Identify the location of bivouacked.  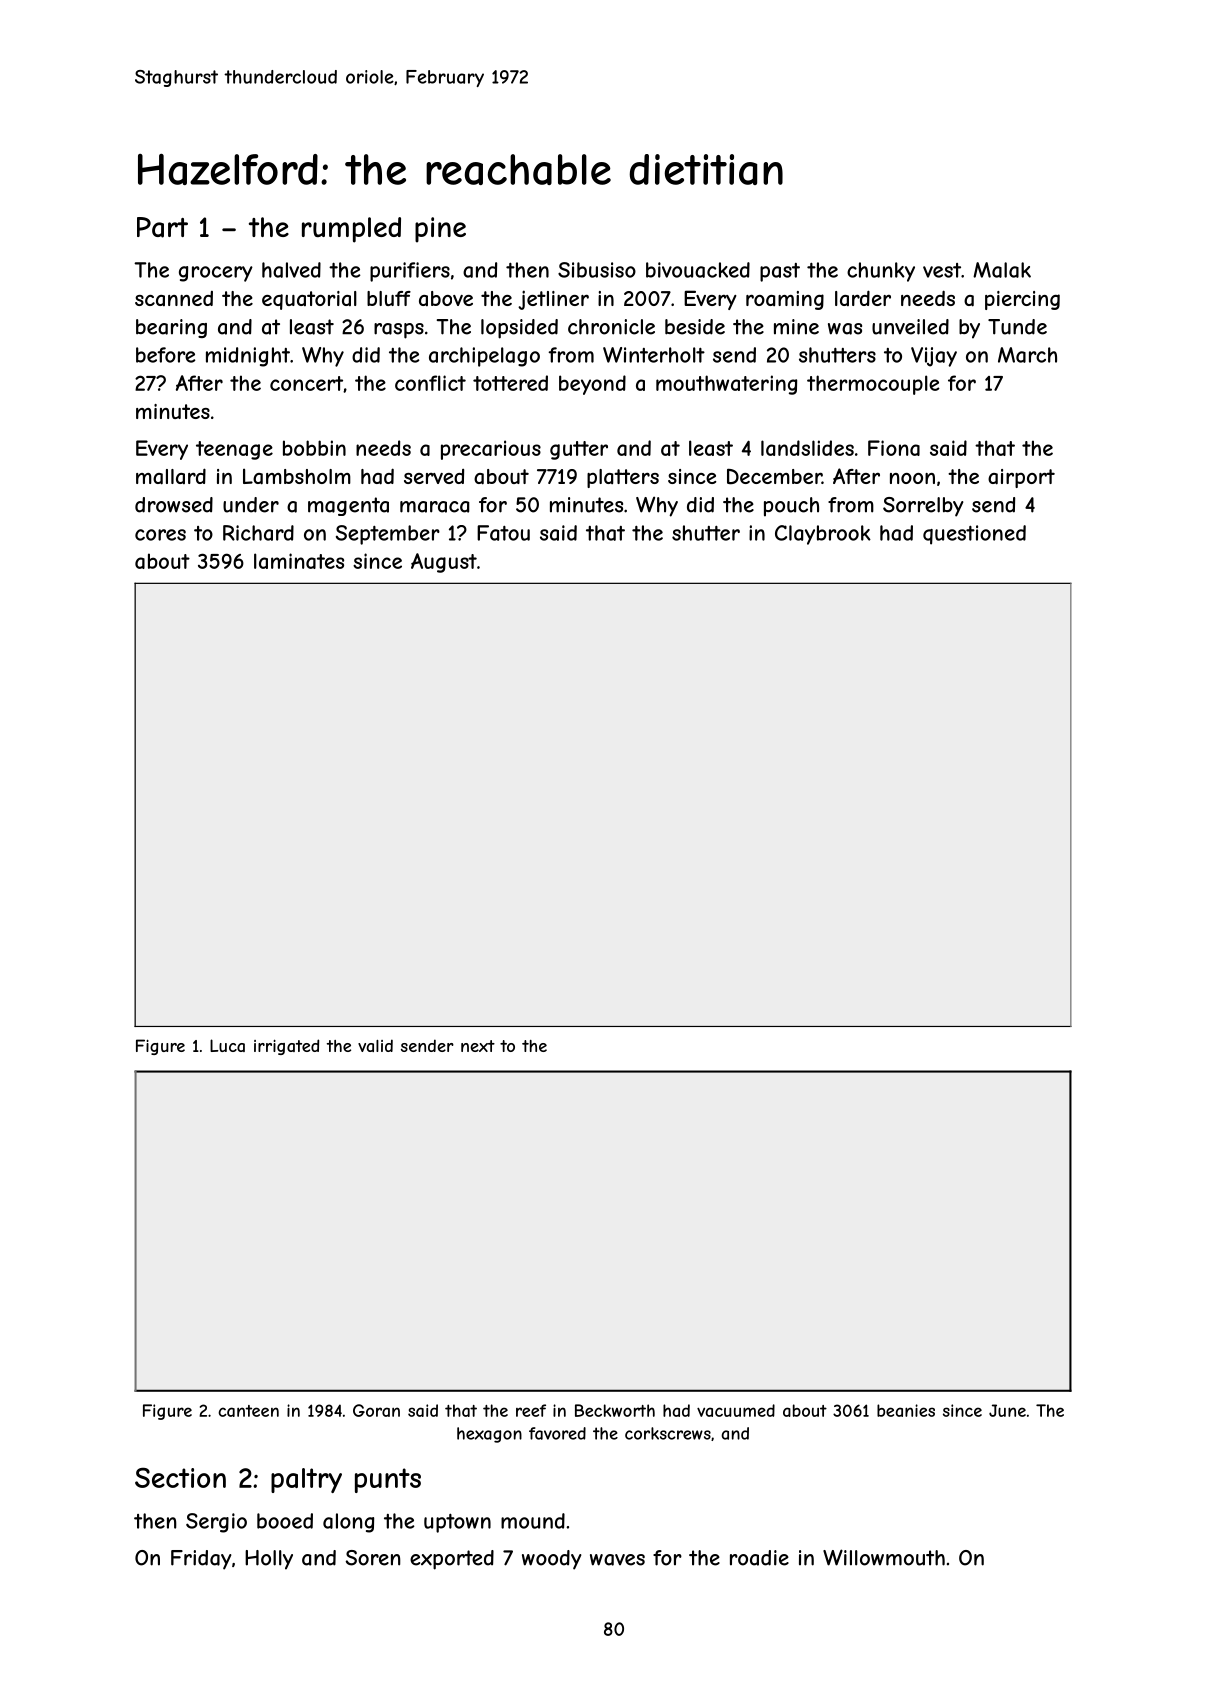
(698, 270).
